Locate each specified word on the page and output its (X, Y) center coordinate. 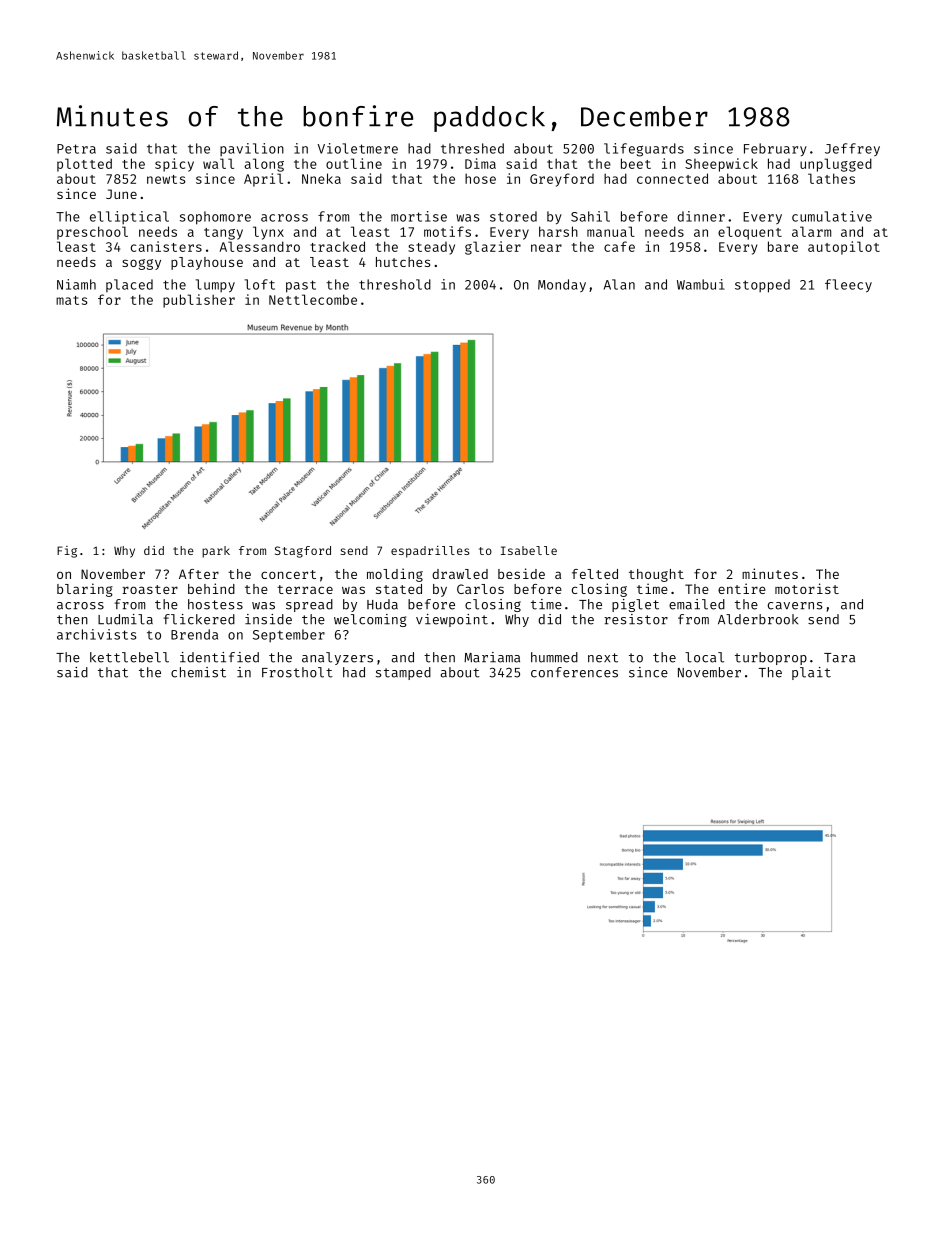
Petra (76, 149)
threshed (472, 148)
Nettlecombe (313, 299)
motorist (807, 588)
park (216, 552)
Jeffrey (852, 149)
